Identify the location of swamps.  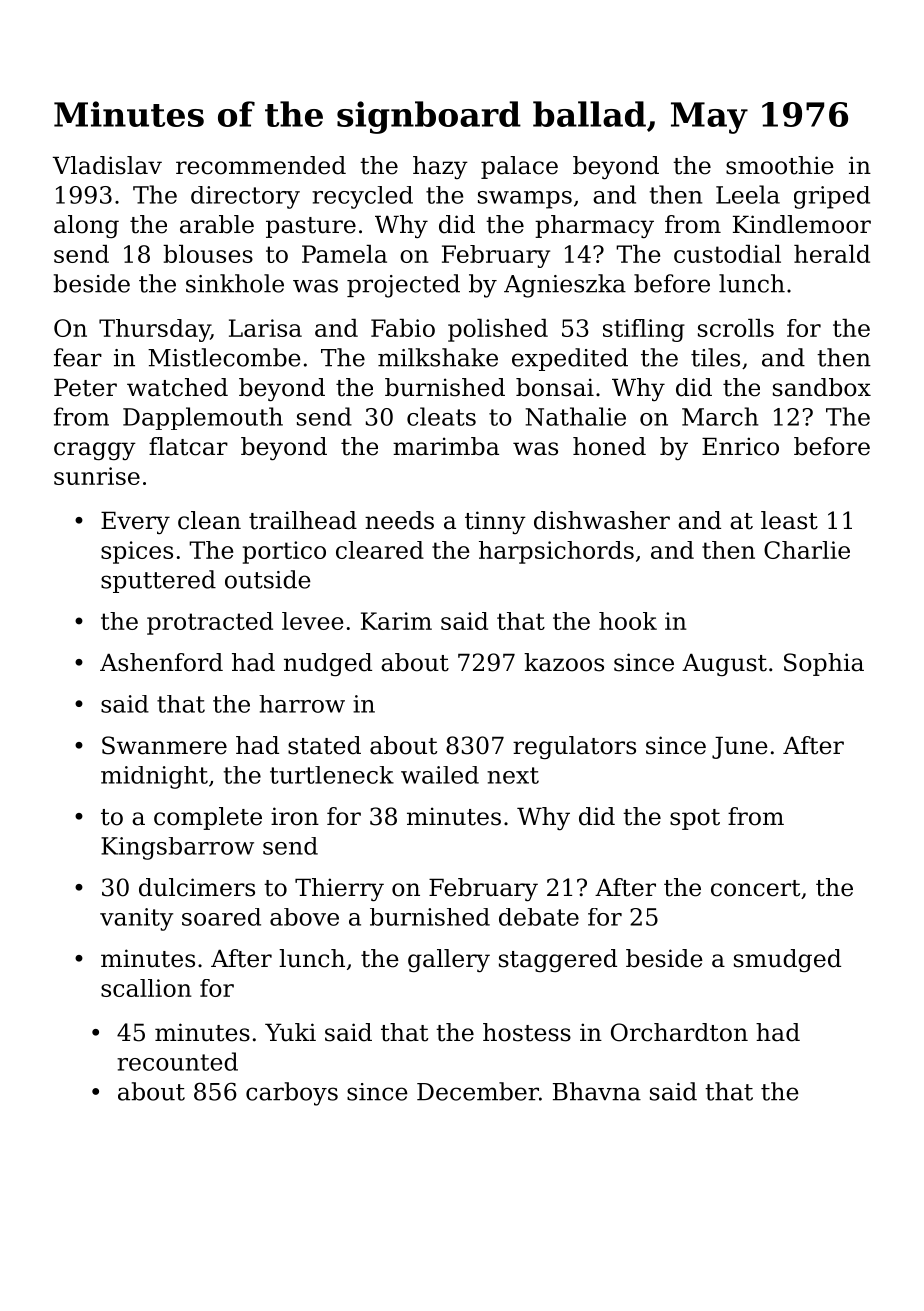
(525, 200).
